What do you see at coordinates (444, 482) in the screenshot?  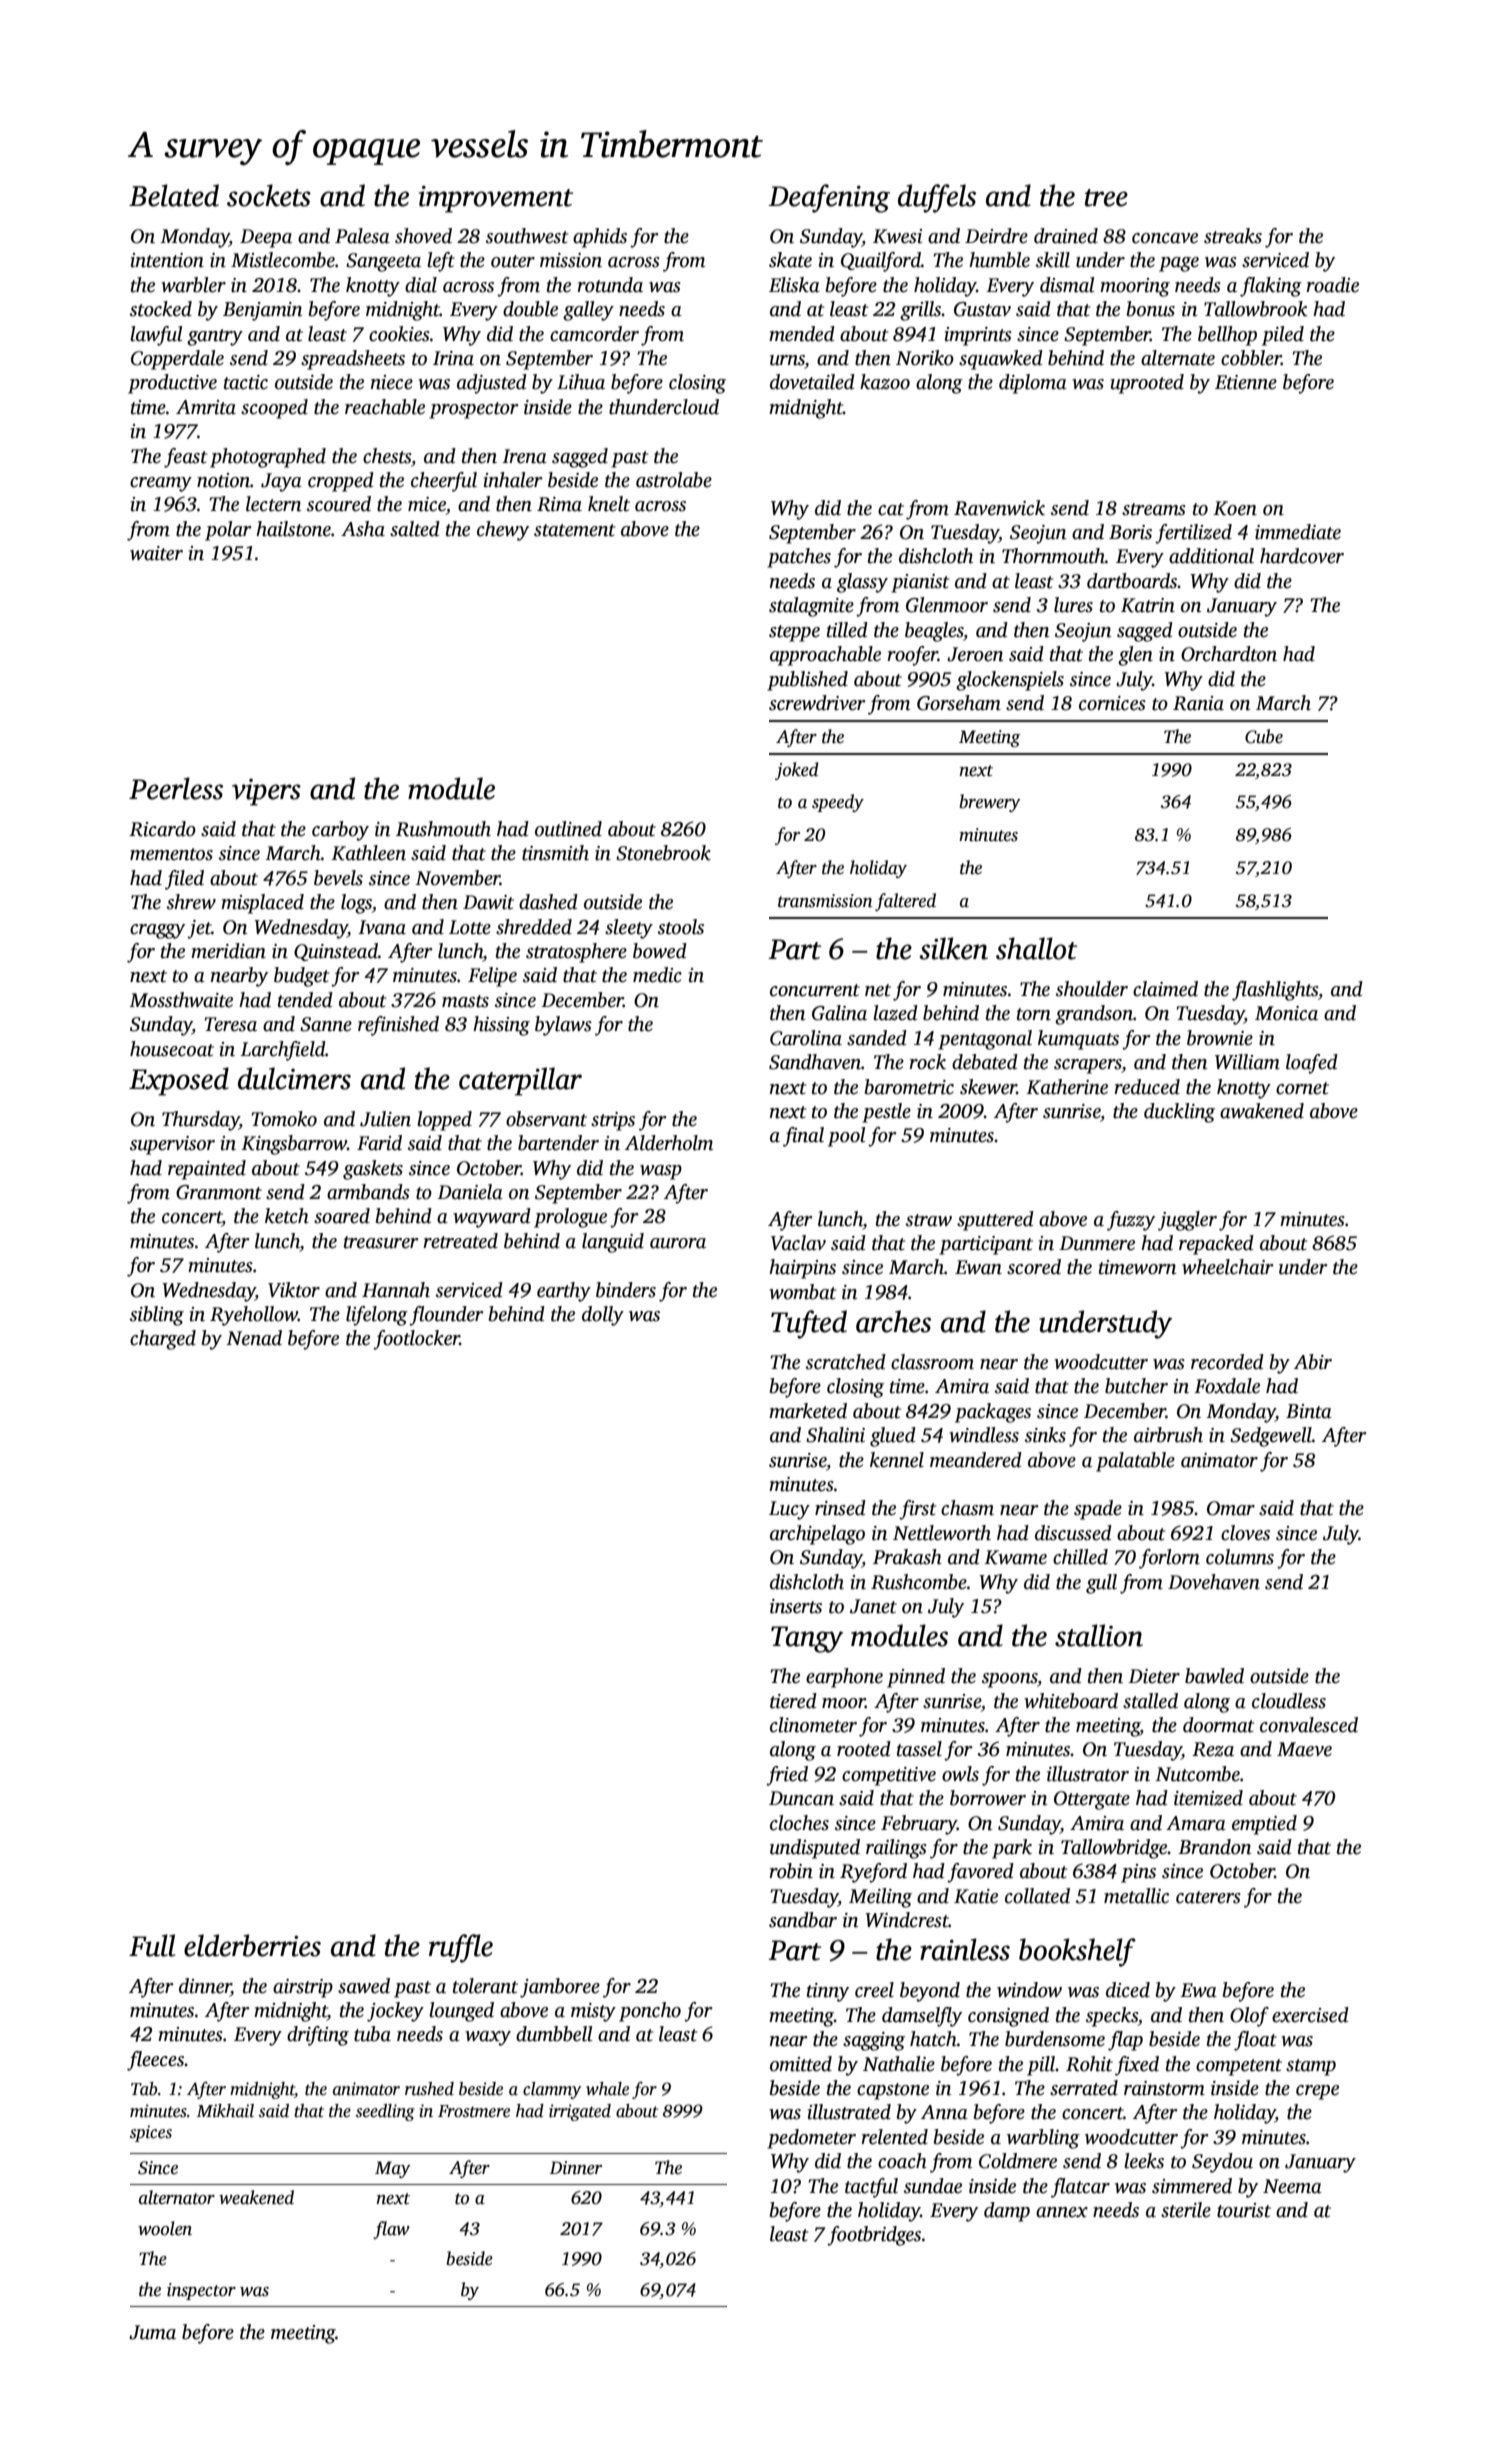 I see `cheerful` at bounding box center [444, 482].
